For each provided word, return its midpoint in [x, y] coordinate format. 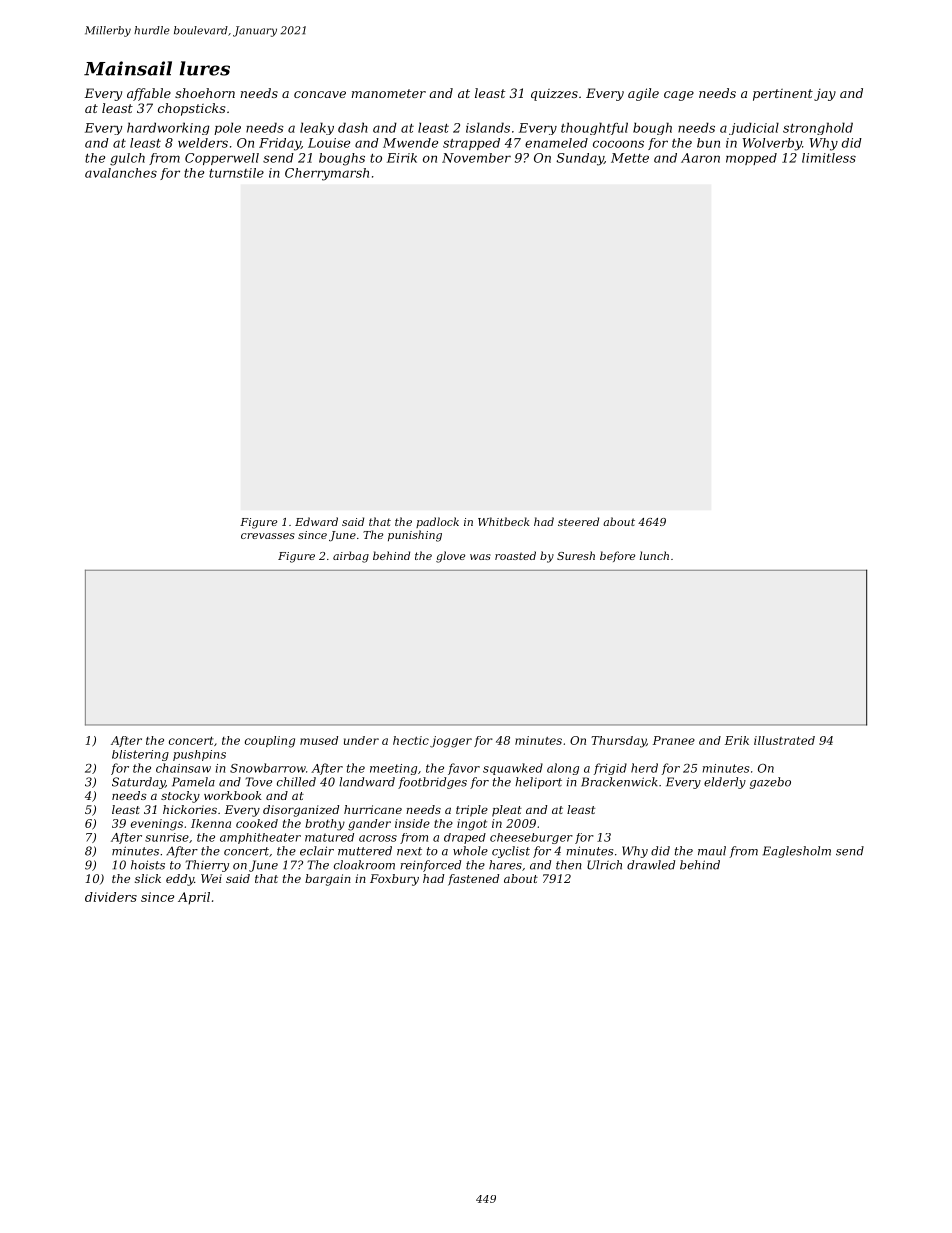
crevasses [268, 536]
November [476, 158]
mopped [751, 159]
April [194, 898]
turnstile [236, 173]
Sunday [580, 159]
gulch [127, 159]
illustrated [784, 740]
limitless [829, 158]
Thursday [618, 742]
